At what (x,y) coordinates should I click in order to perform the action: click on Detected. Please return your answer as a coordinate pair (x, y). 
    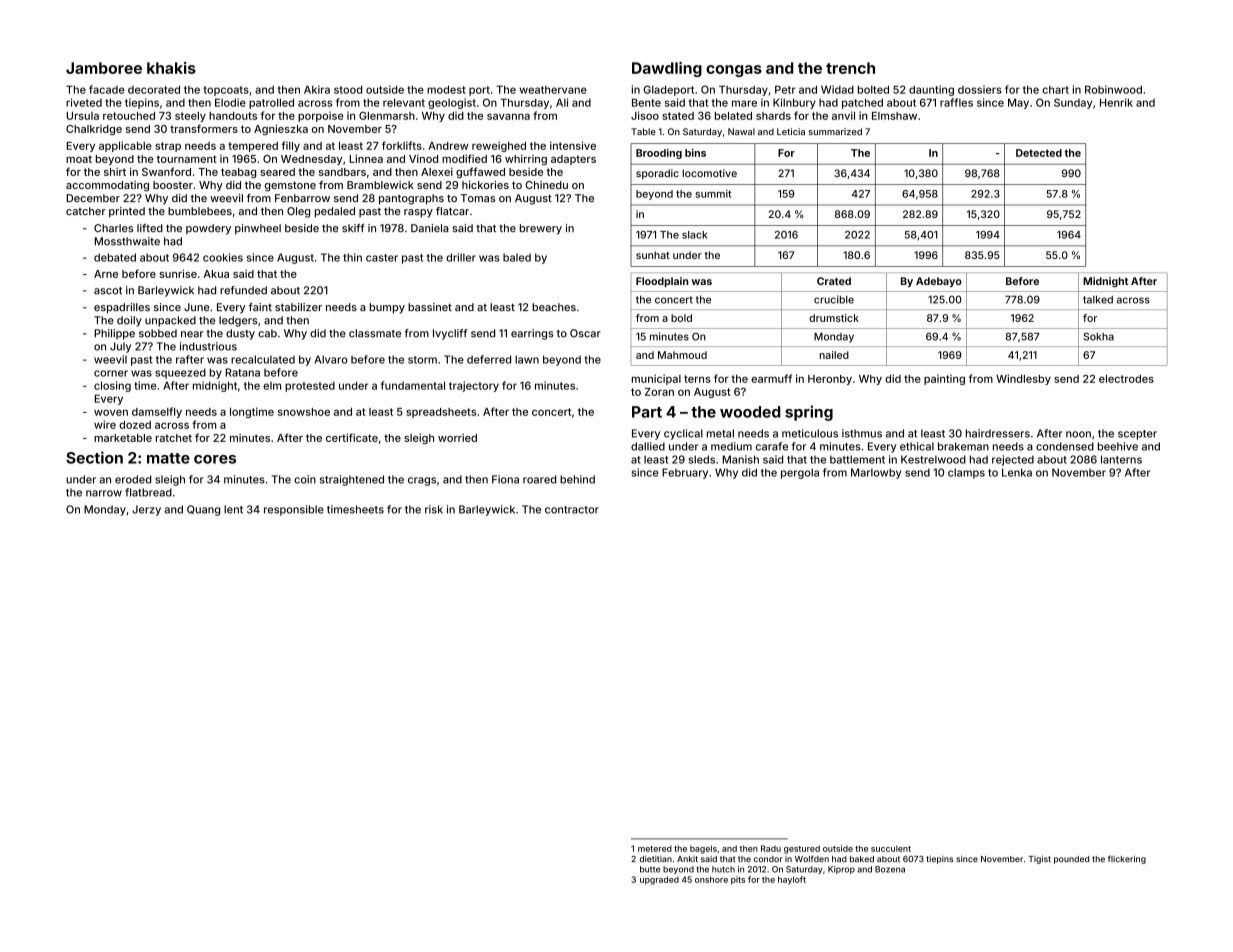
    Looking at the image, I should click on (1039, 153).
